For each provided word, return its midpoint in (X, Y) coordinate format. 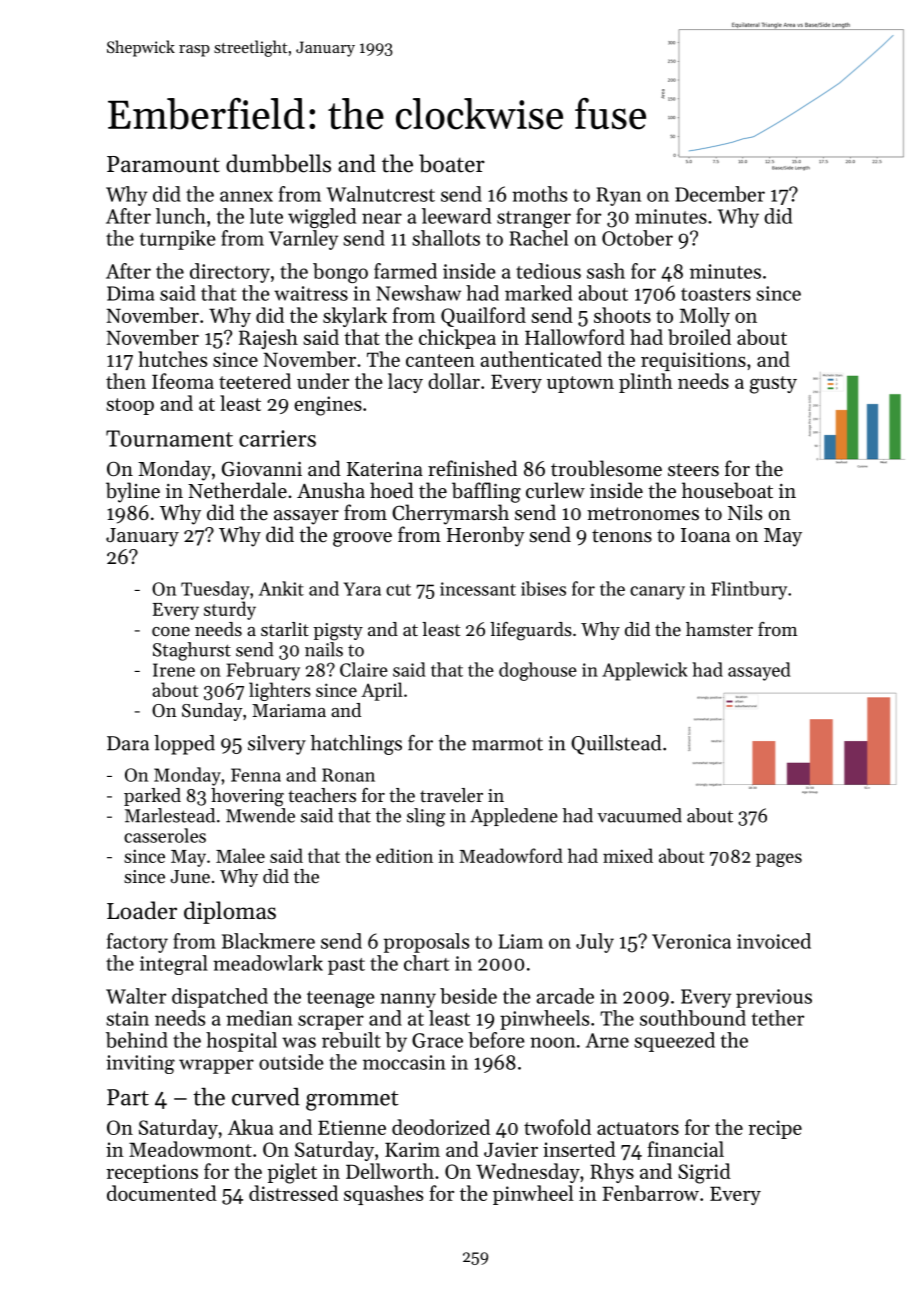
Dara (128, 743)
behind (137, 1040)
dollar (454, 381)
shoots (622, 315)
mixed (628, 855)
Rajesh (268, 339)
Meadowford (511, 855)
